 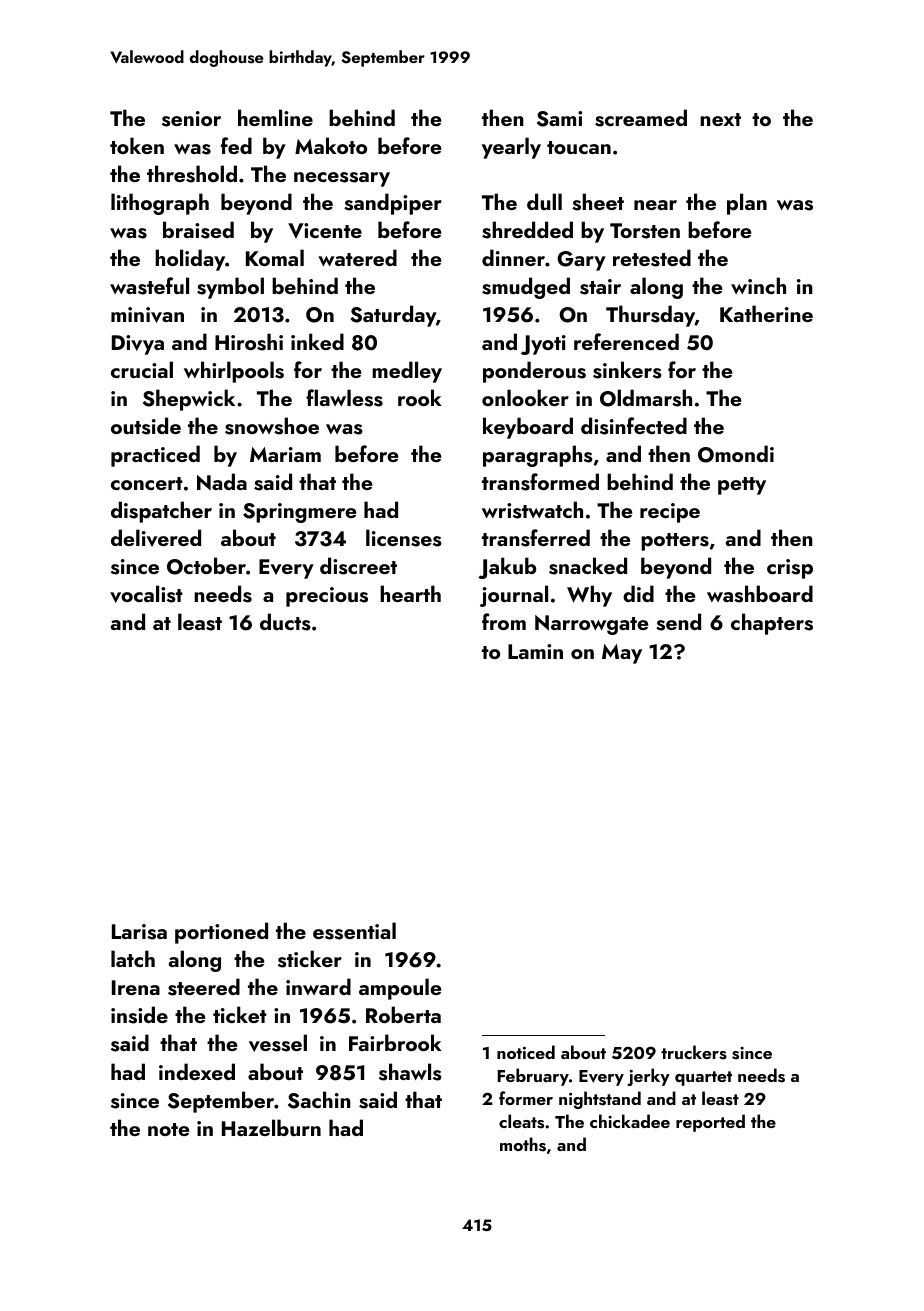 What do you see at coordinates (354, 931) in the screenshot?
I see `essential` at bounding box center [354, 931].
